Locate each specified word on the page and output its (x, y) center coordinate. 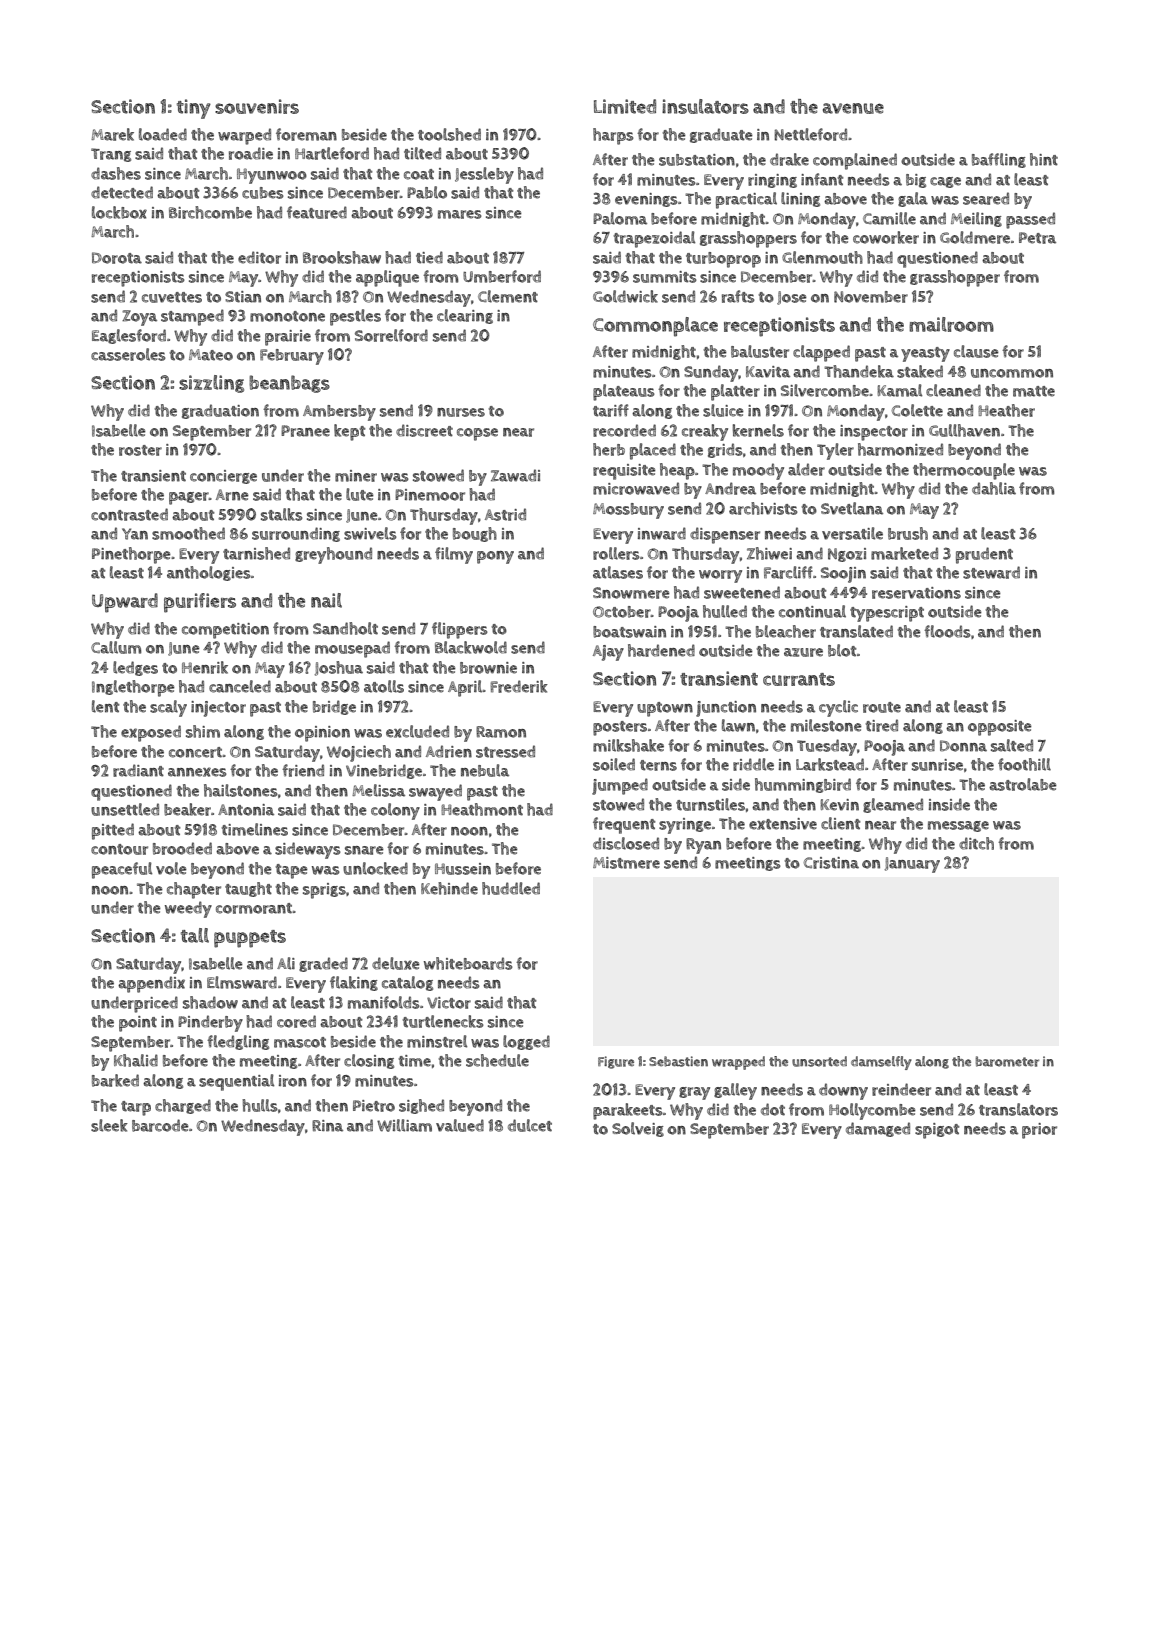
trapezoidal (654, 239)
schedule (497, 1060)
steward (991, 572)
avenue (853, 108)
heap (677, 471)
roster (140, 450)
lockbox (119, 212)
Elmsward (242, 982)
